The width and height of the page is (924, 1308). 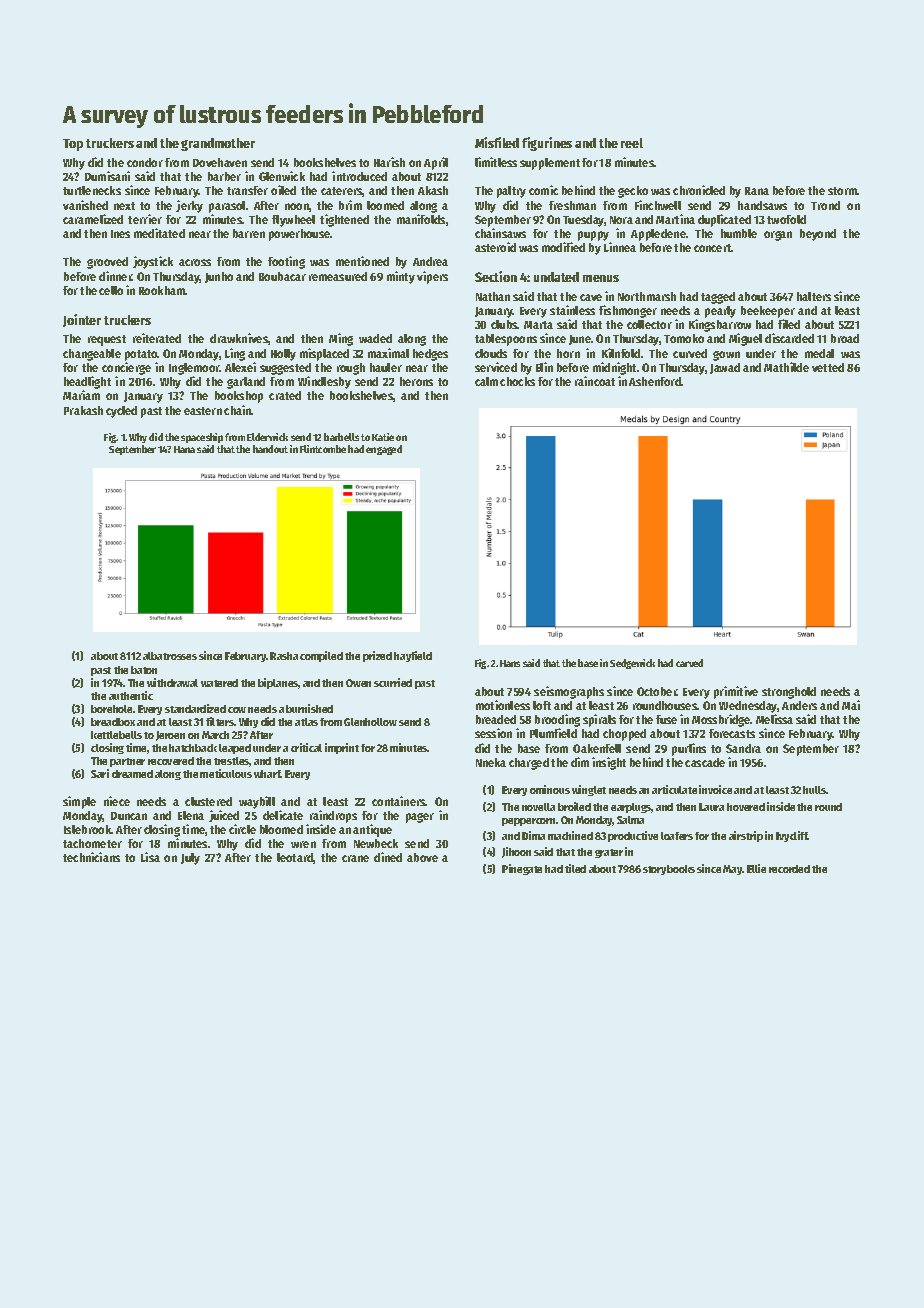 What do you see at coordinates (632, 143) in the page?
I see `reel` at bounding box center [632, 143].
